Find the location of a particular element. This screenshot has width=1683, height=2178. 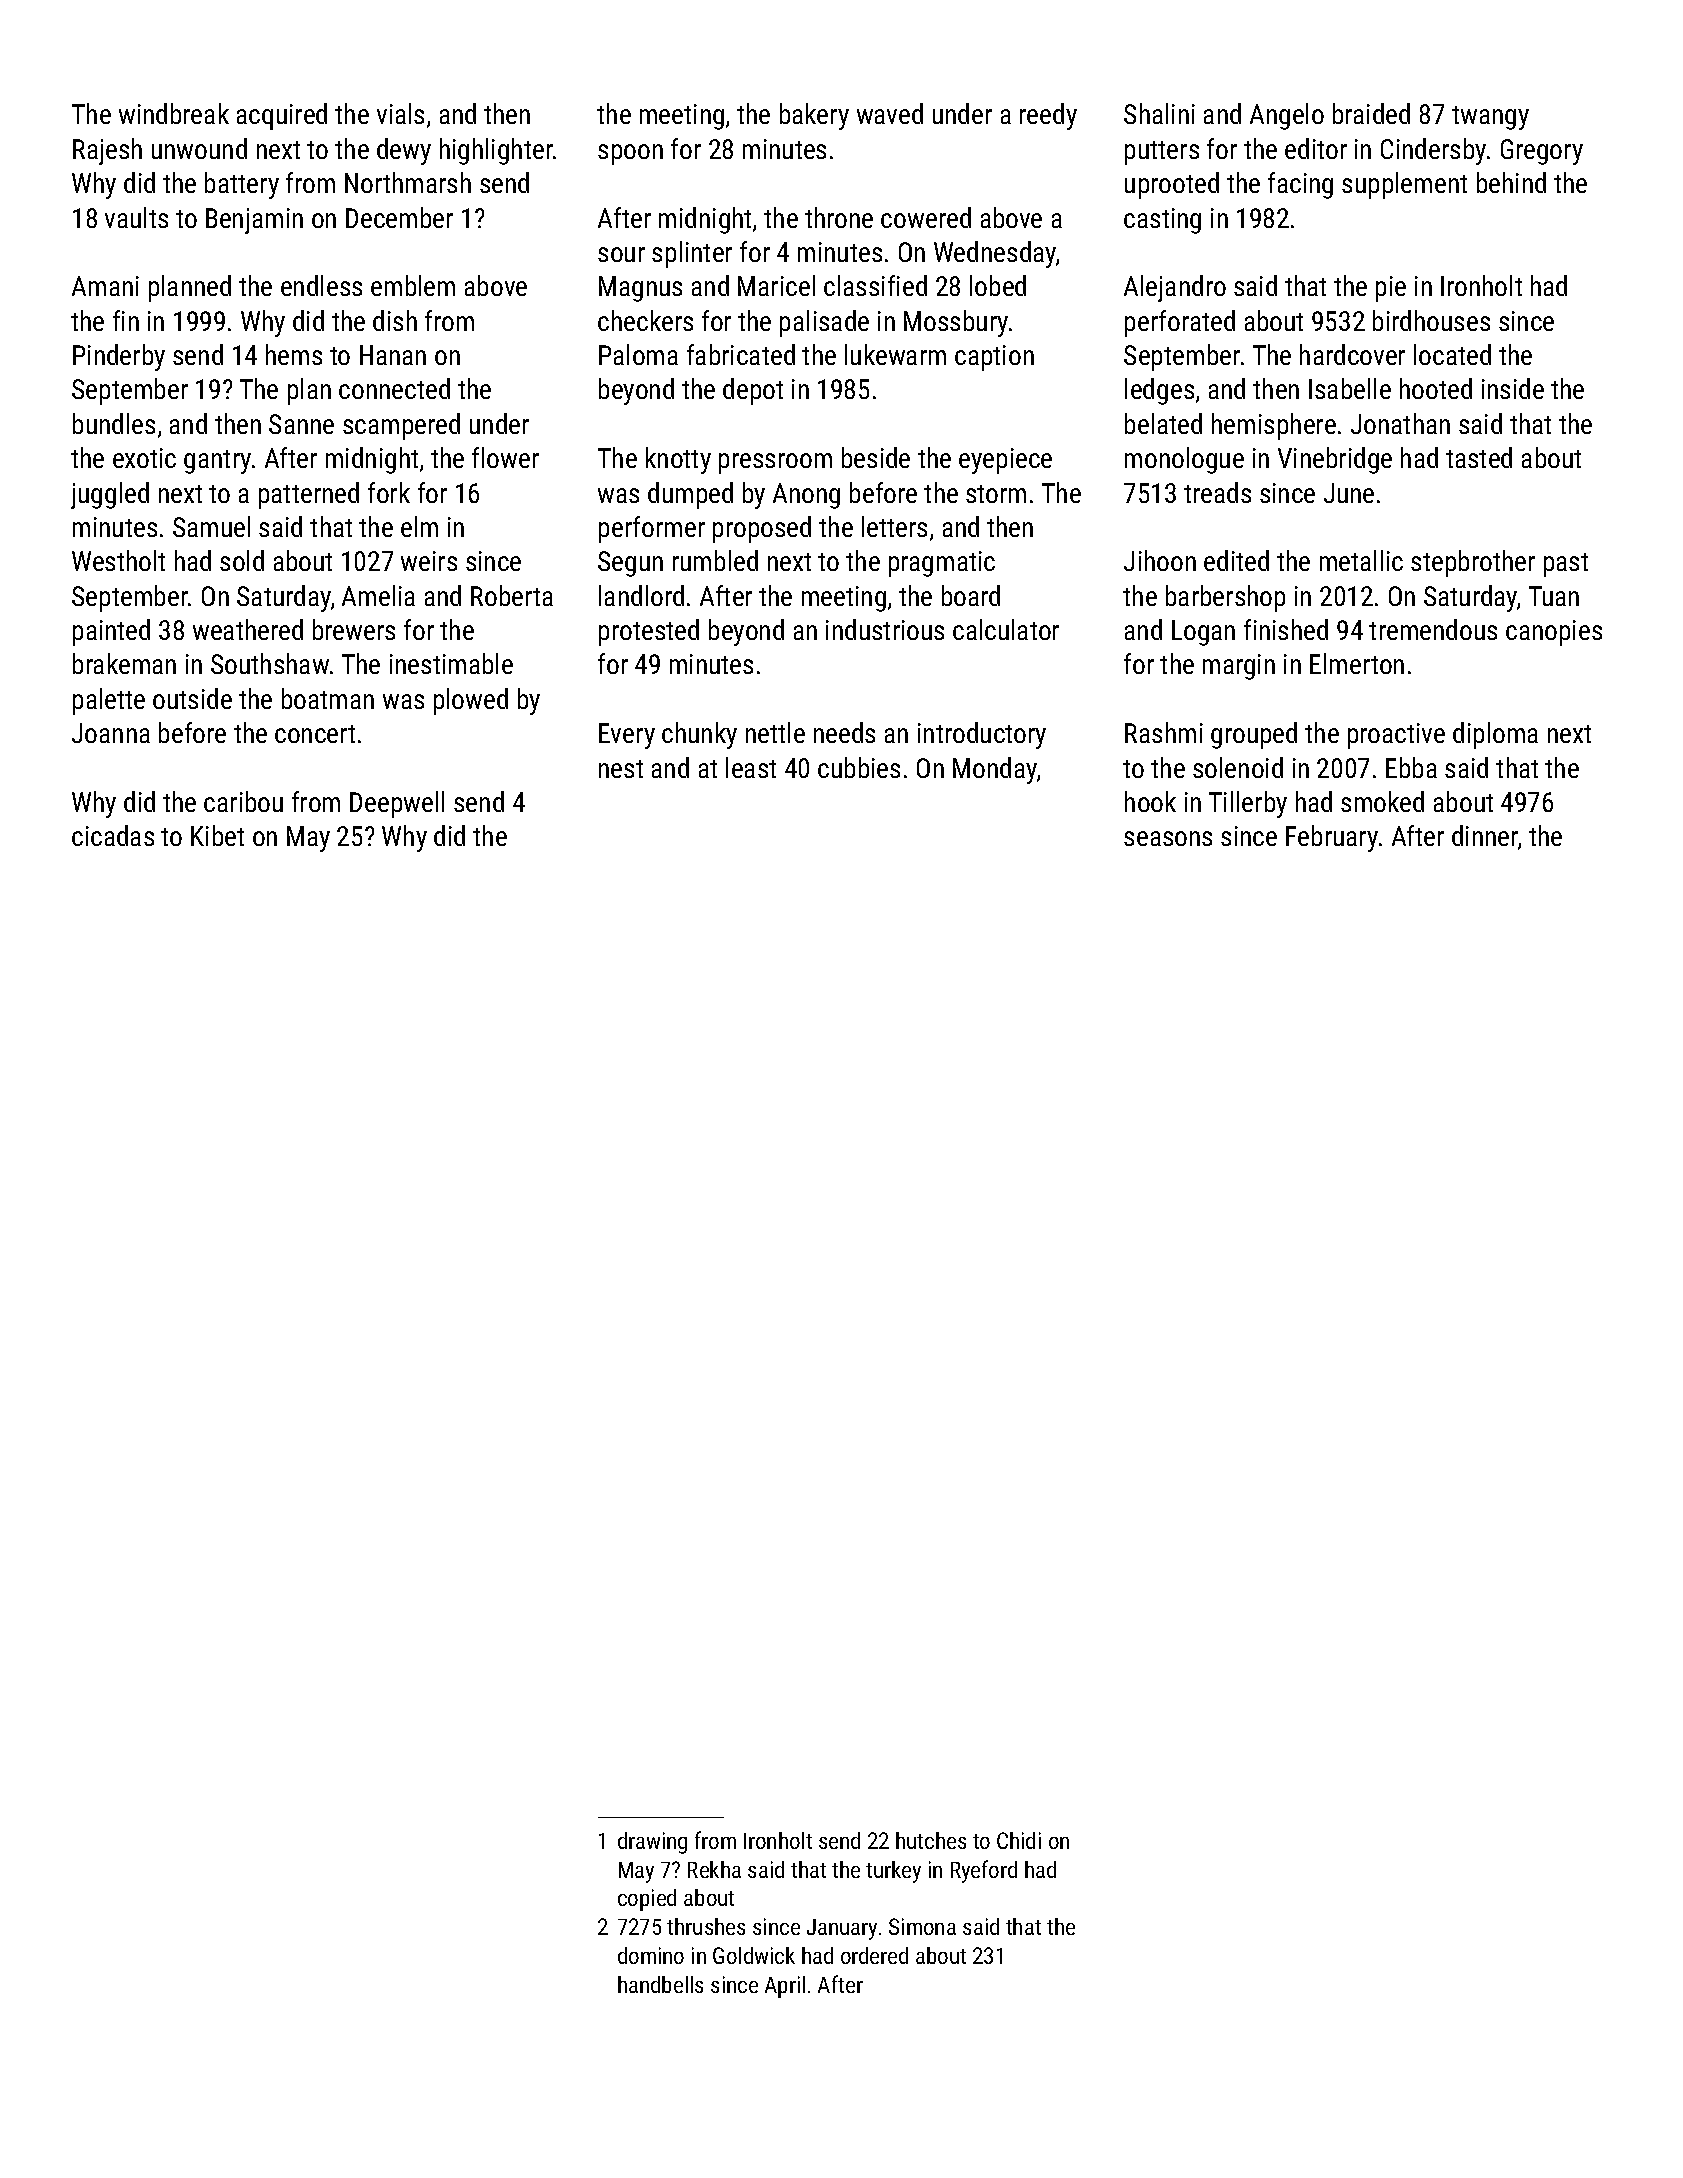

hutches is located at coordinates (931, 1840).
